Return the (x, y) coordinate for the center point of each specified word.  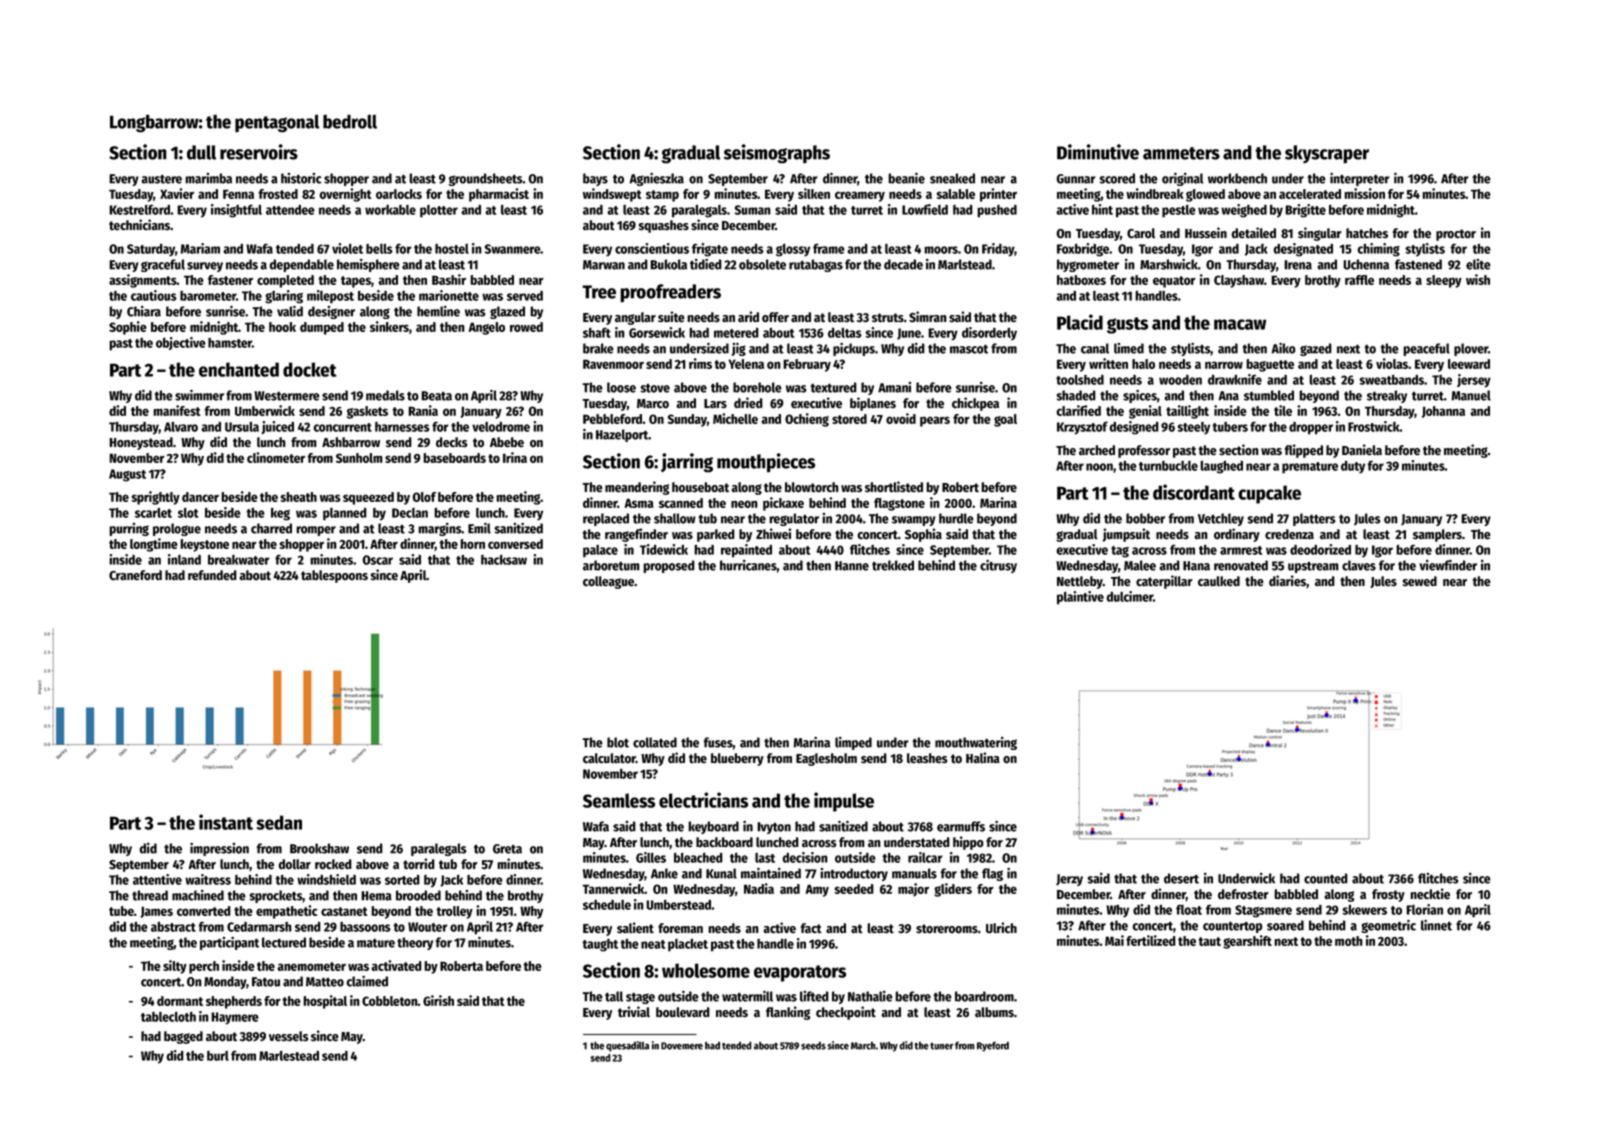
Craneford (135, 575)
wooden (1180, 380)
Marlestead (289, 1055)
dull (201, 152)
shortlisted (894, 487)
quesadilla (627, 1046)
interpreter (1359, 179)
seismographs (777, 154)
